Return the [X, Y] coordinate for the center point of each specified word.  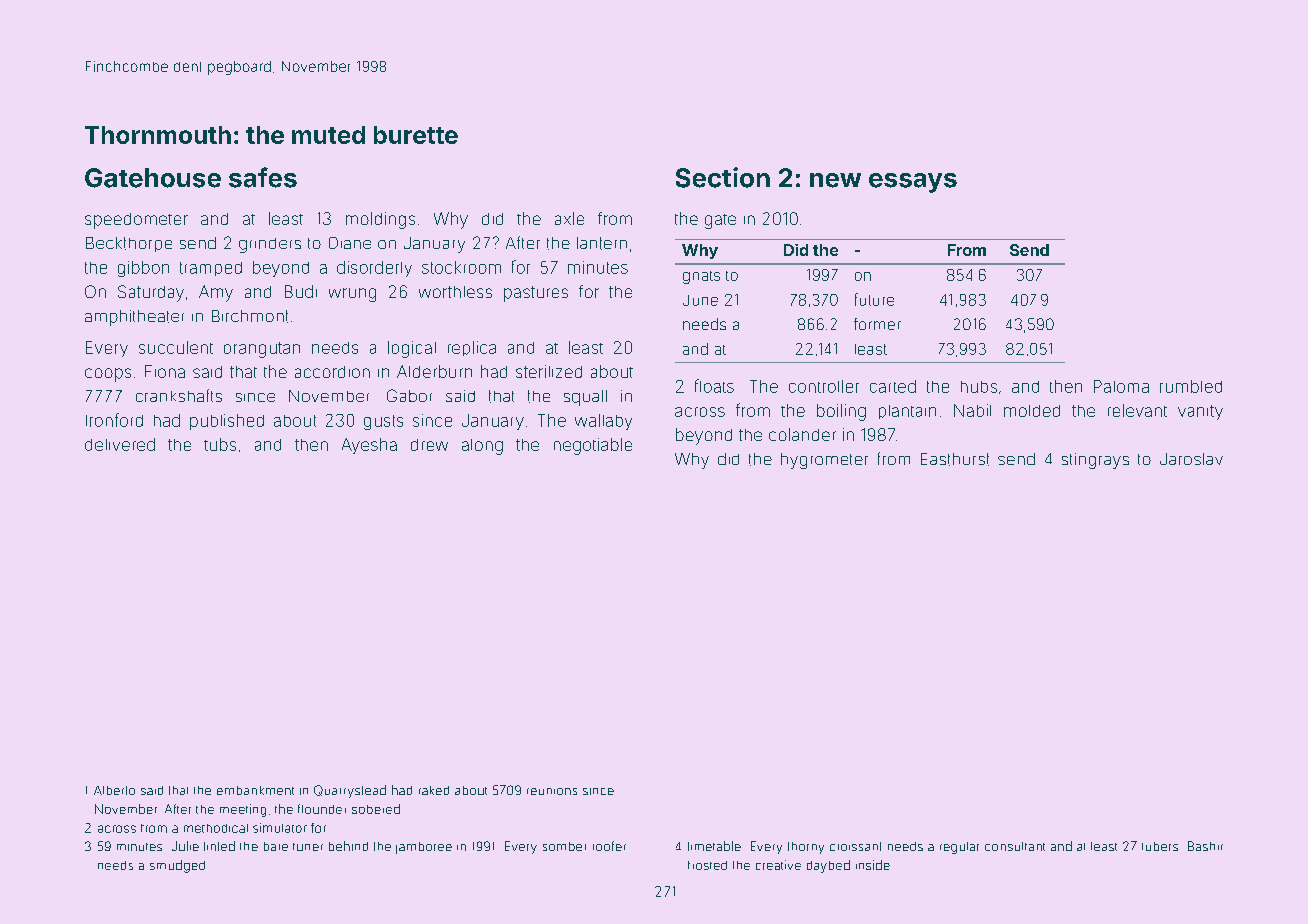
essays [913, 183]
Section [723, 177]
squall [585, 398]
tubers [1160, 846]
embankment [255, 790]
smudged [177, 866]
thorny [806, 848]
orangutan [262, 350]
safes [263, 177]
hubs [979, 387]
